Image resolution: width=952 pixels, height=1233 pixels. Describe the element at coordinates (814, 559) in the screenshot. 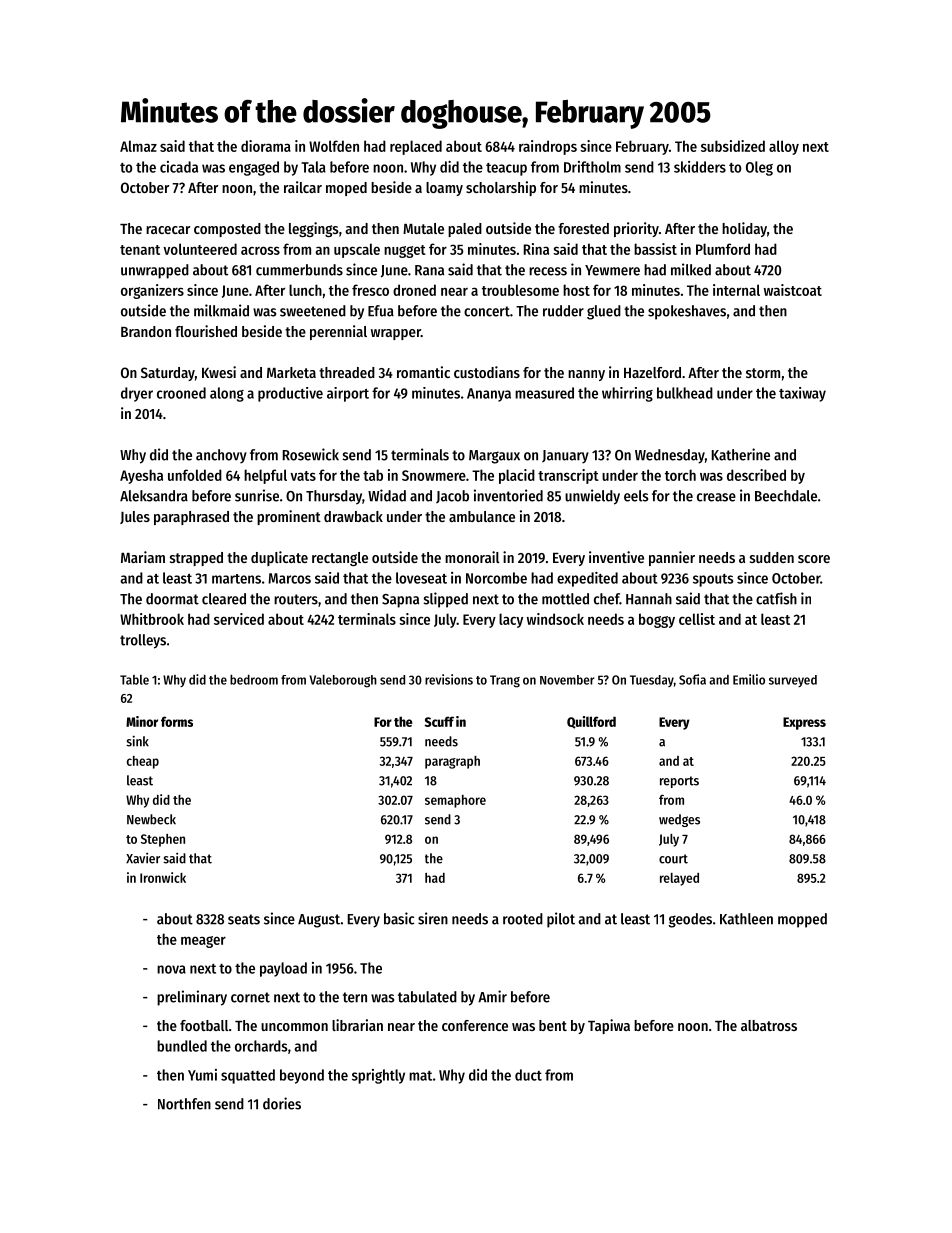

I see `score` at that location.
